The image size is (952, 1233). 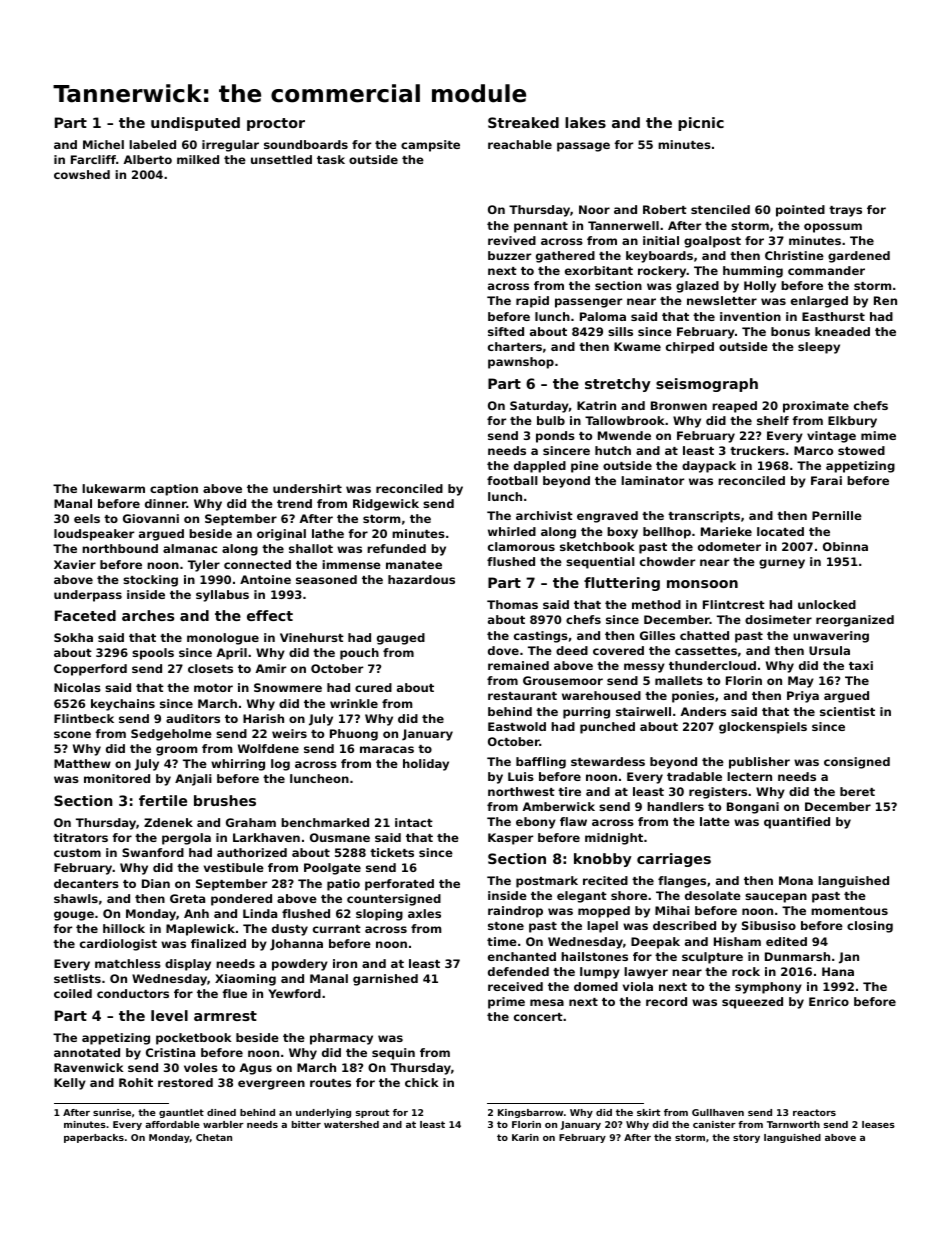 I want to click on Mona, so click(x=796, y=880).
